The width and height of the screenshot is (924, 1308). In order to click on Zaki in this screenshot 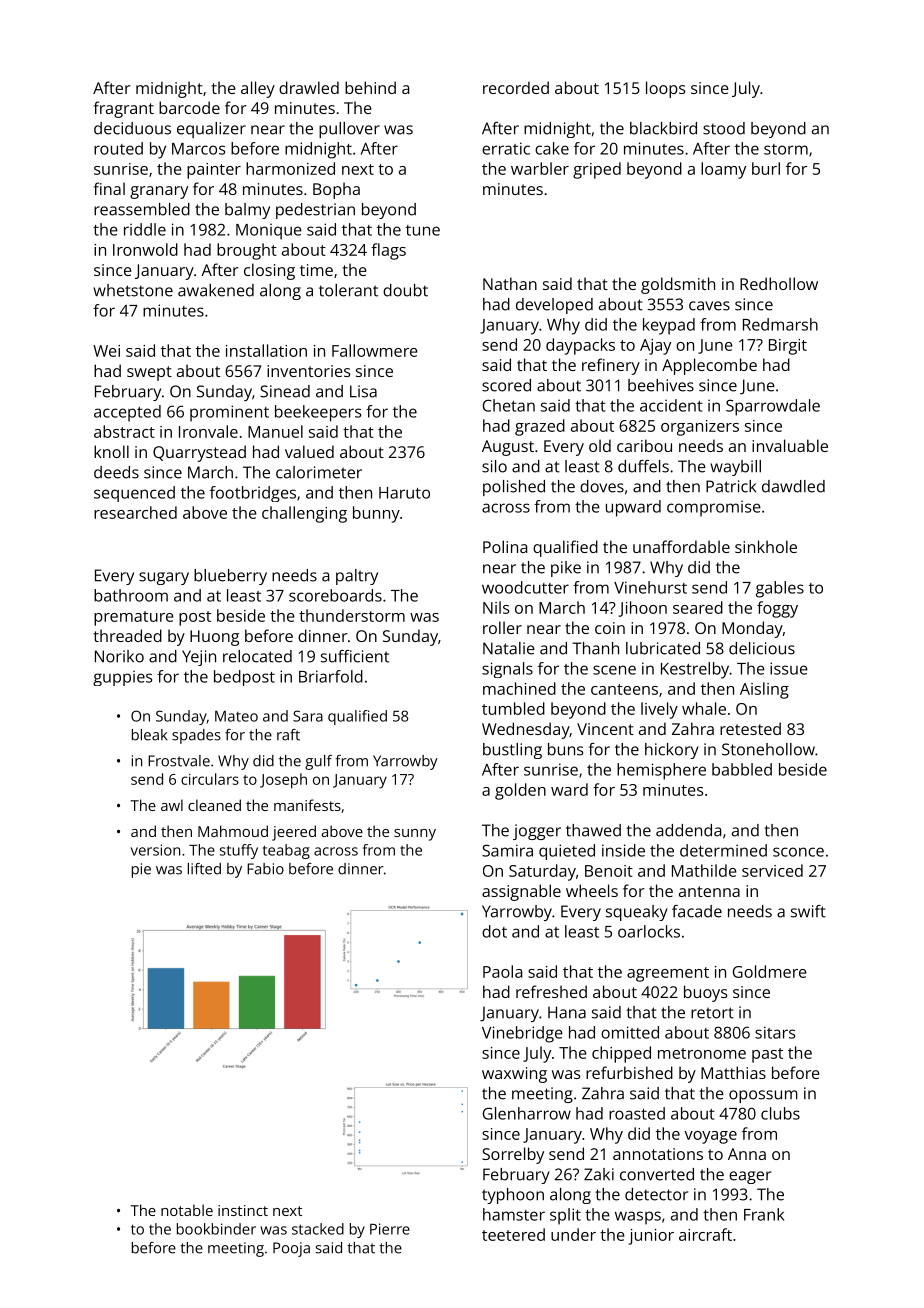, I will do `click(599, 1174)`.
